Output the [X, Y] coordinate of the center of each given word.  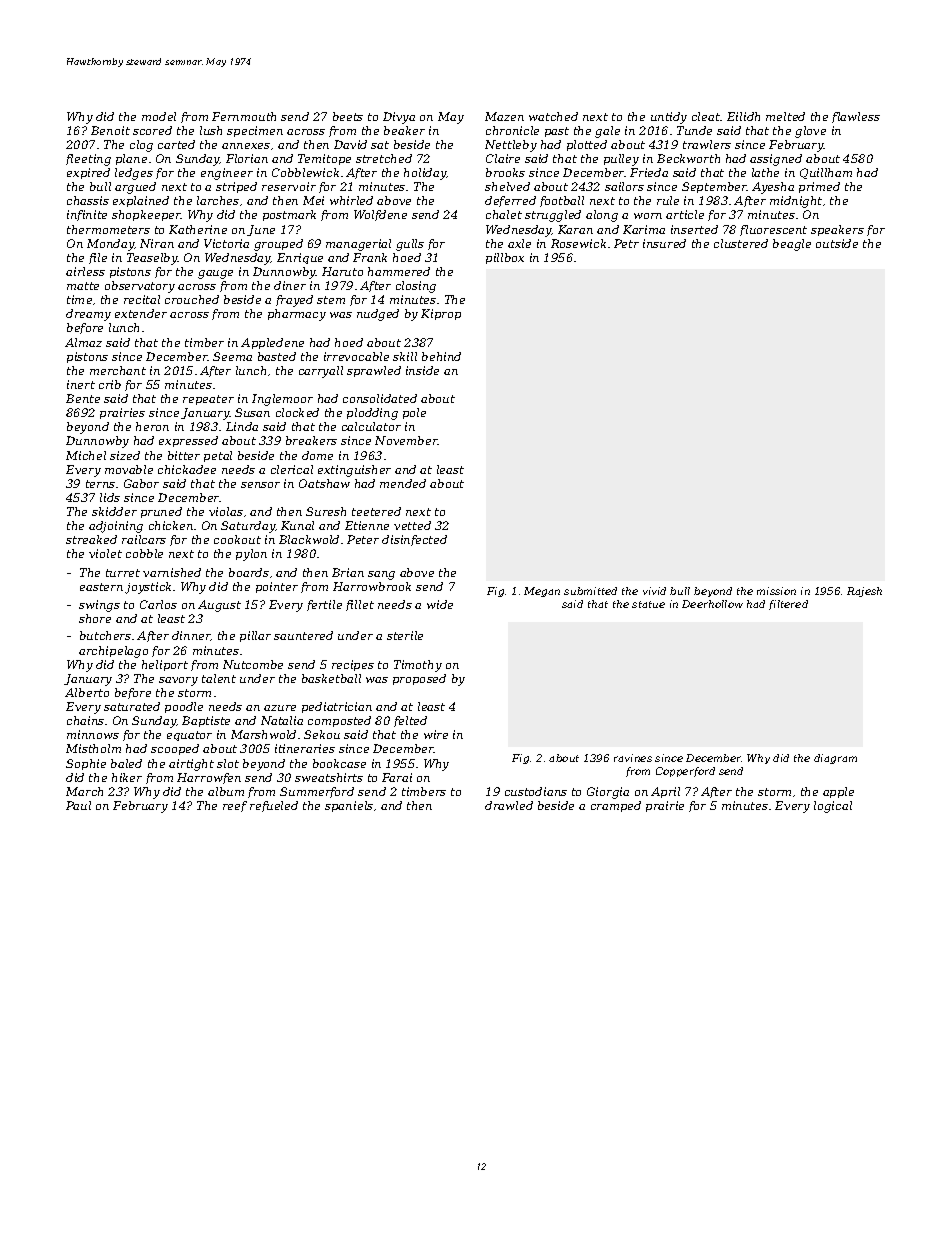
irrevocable [356, 356]
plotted [587, 145]
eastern [101, 587]
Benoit [110, 130]
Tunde [694, 130]
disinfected [414, 540]
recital [142, 299]
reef [235, 806]
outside [837, 243]
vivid [654, 591]
